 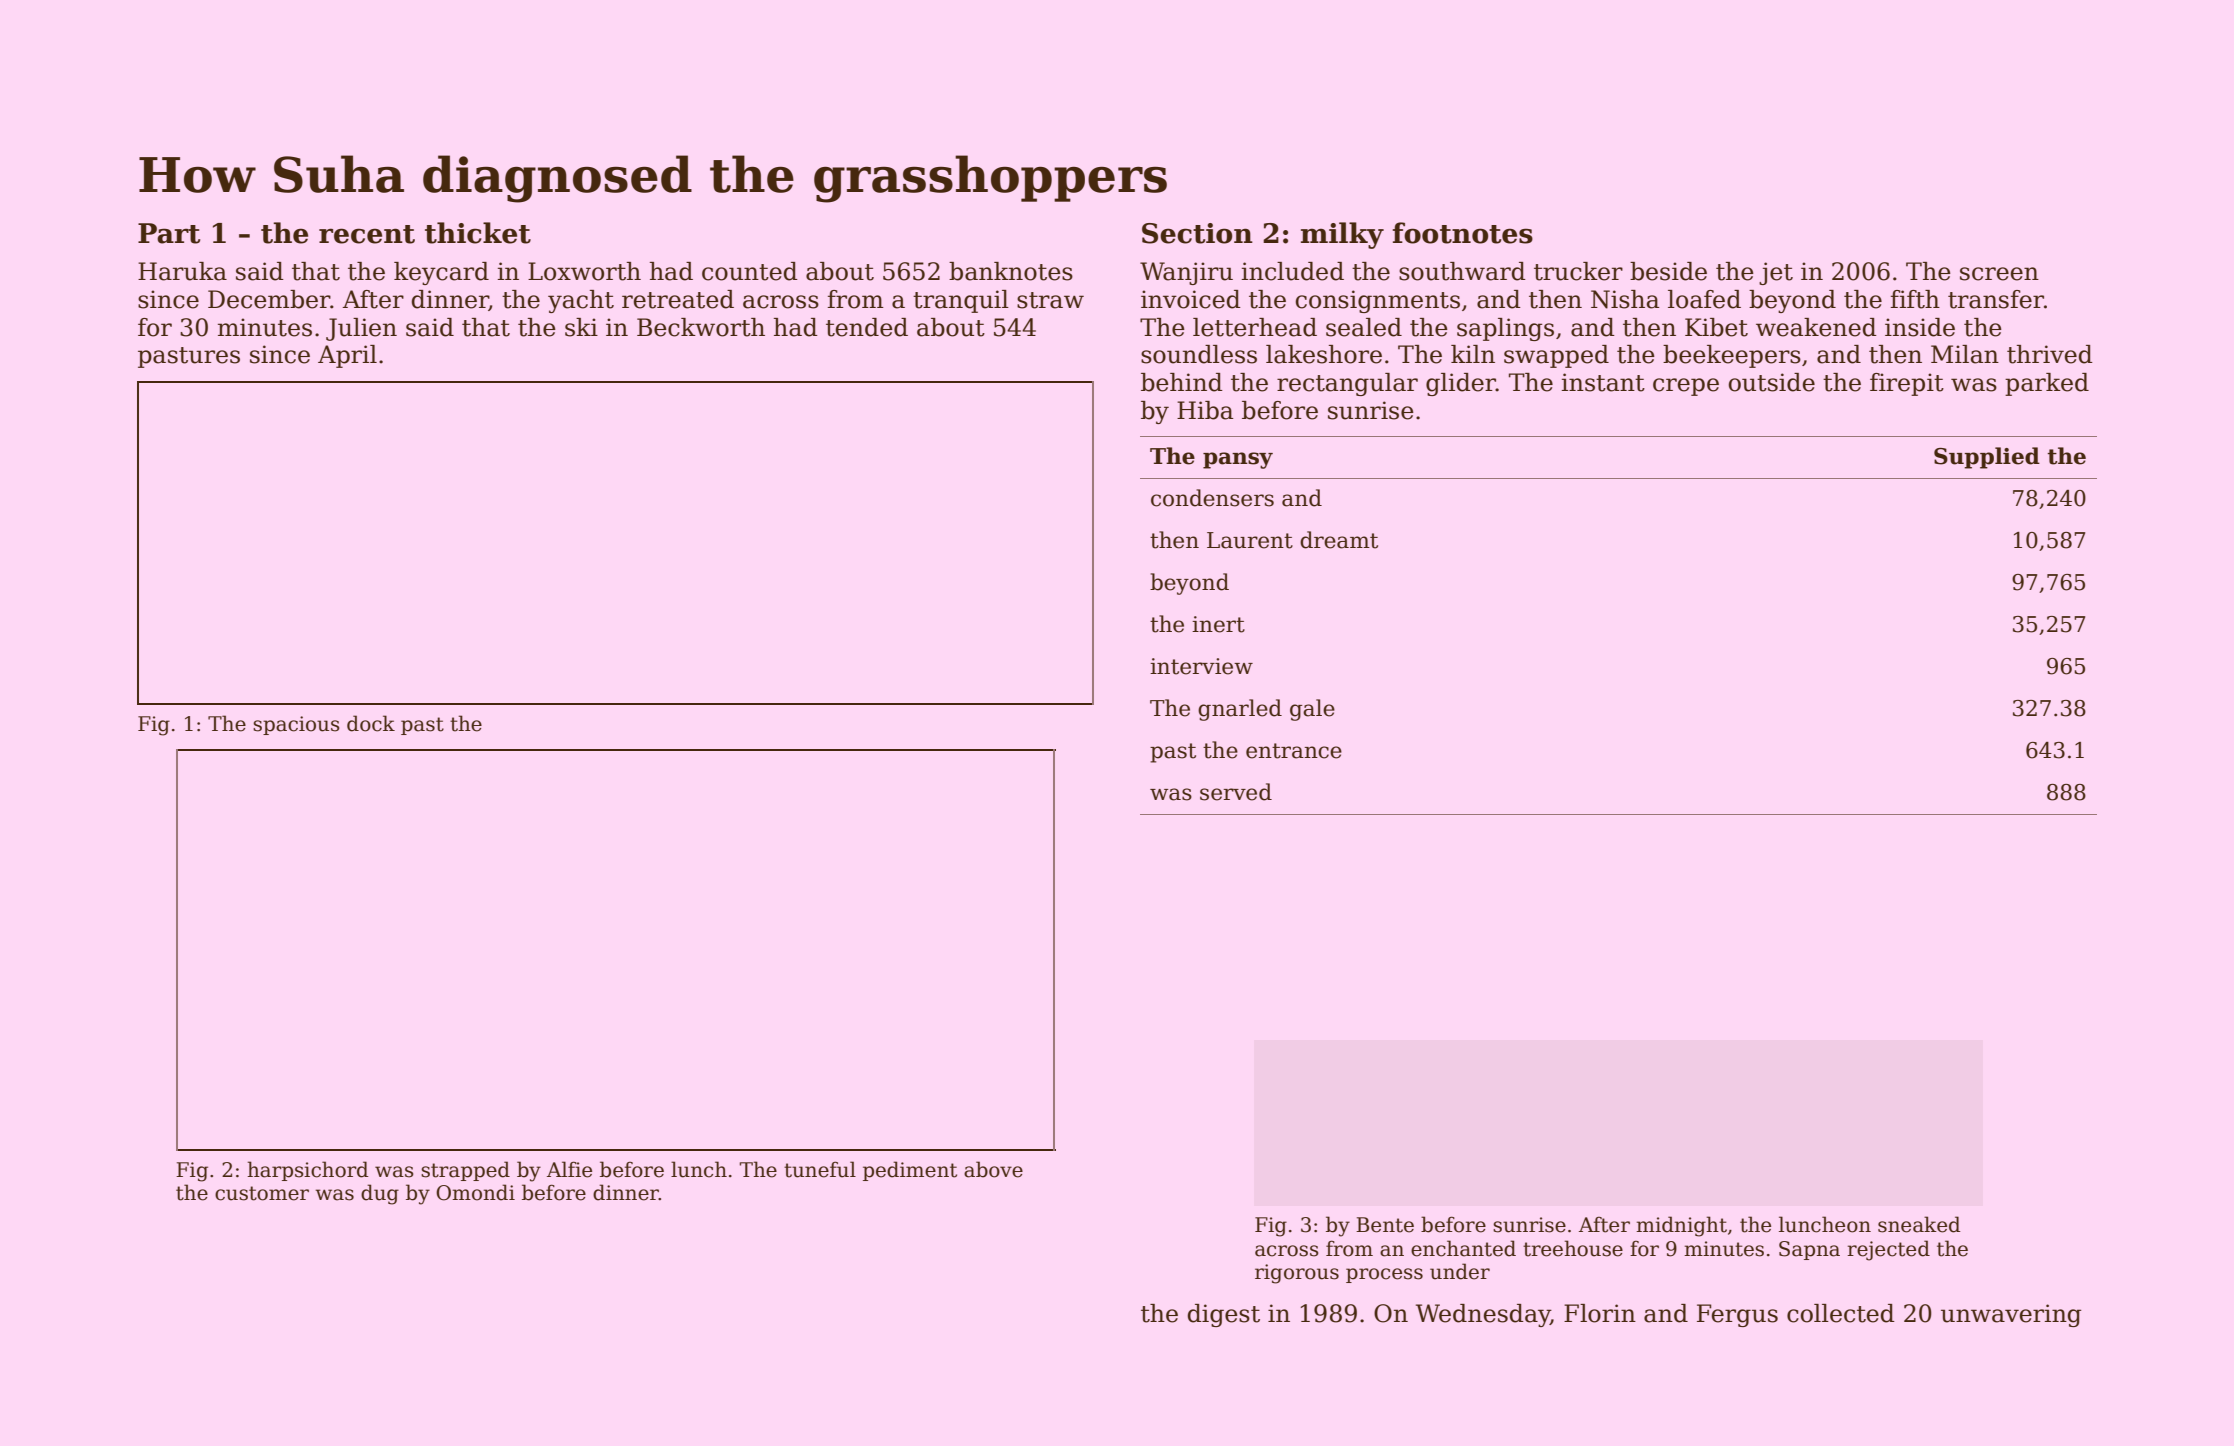 What do you see at coordinates (308, 1171) in the document?
I see `harpsichord` at bounding box center [308, 1171].
